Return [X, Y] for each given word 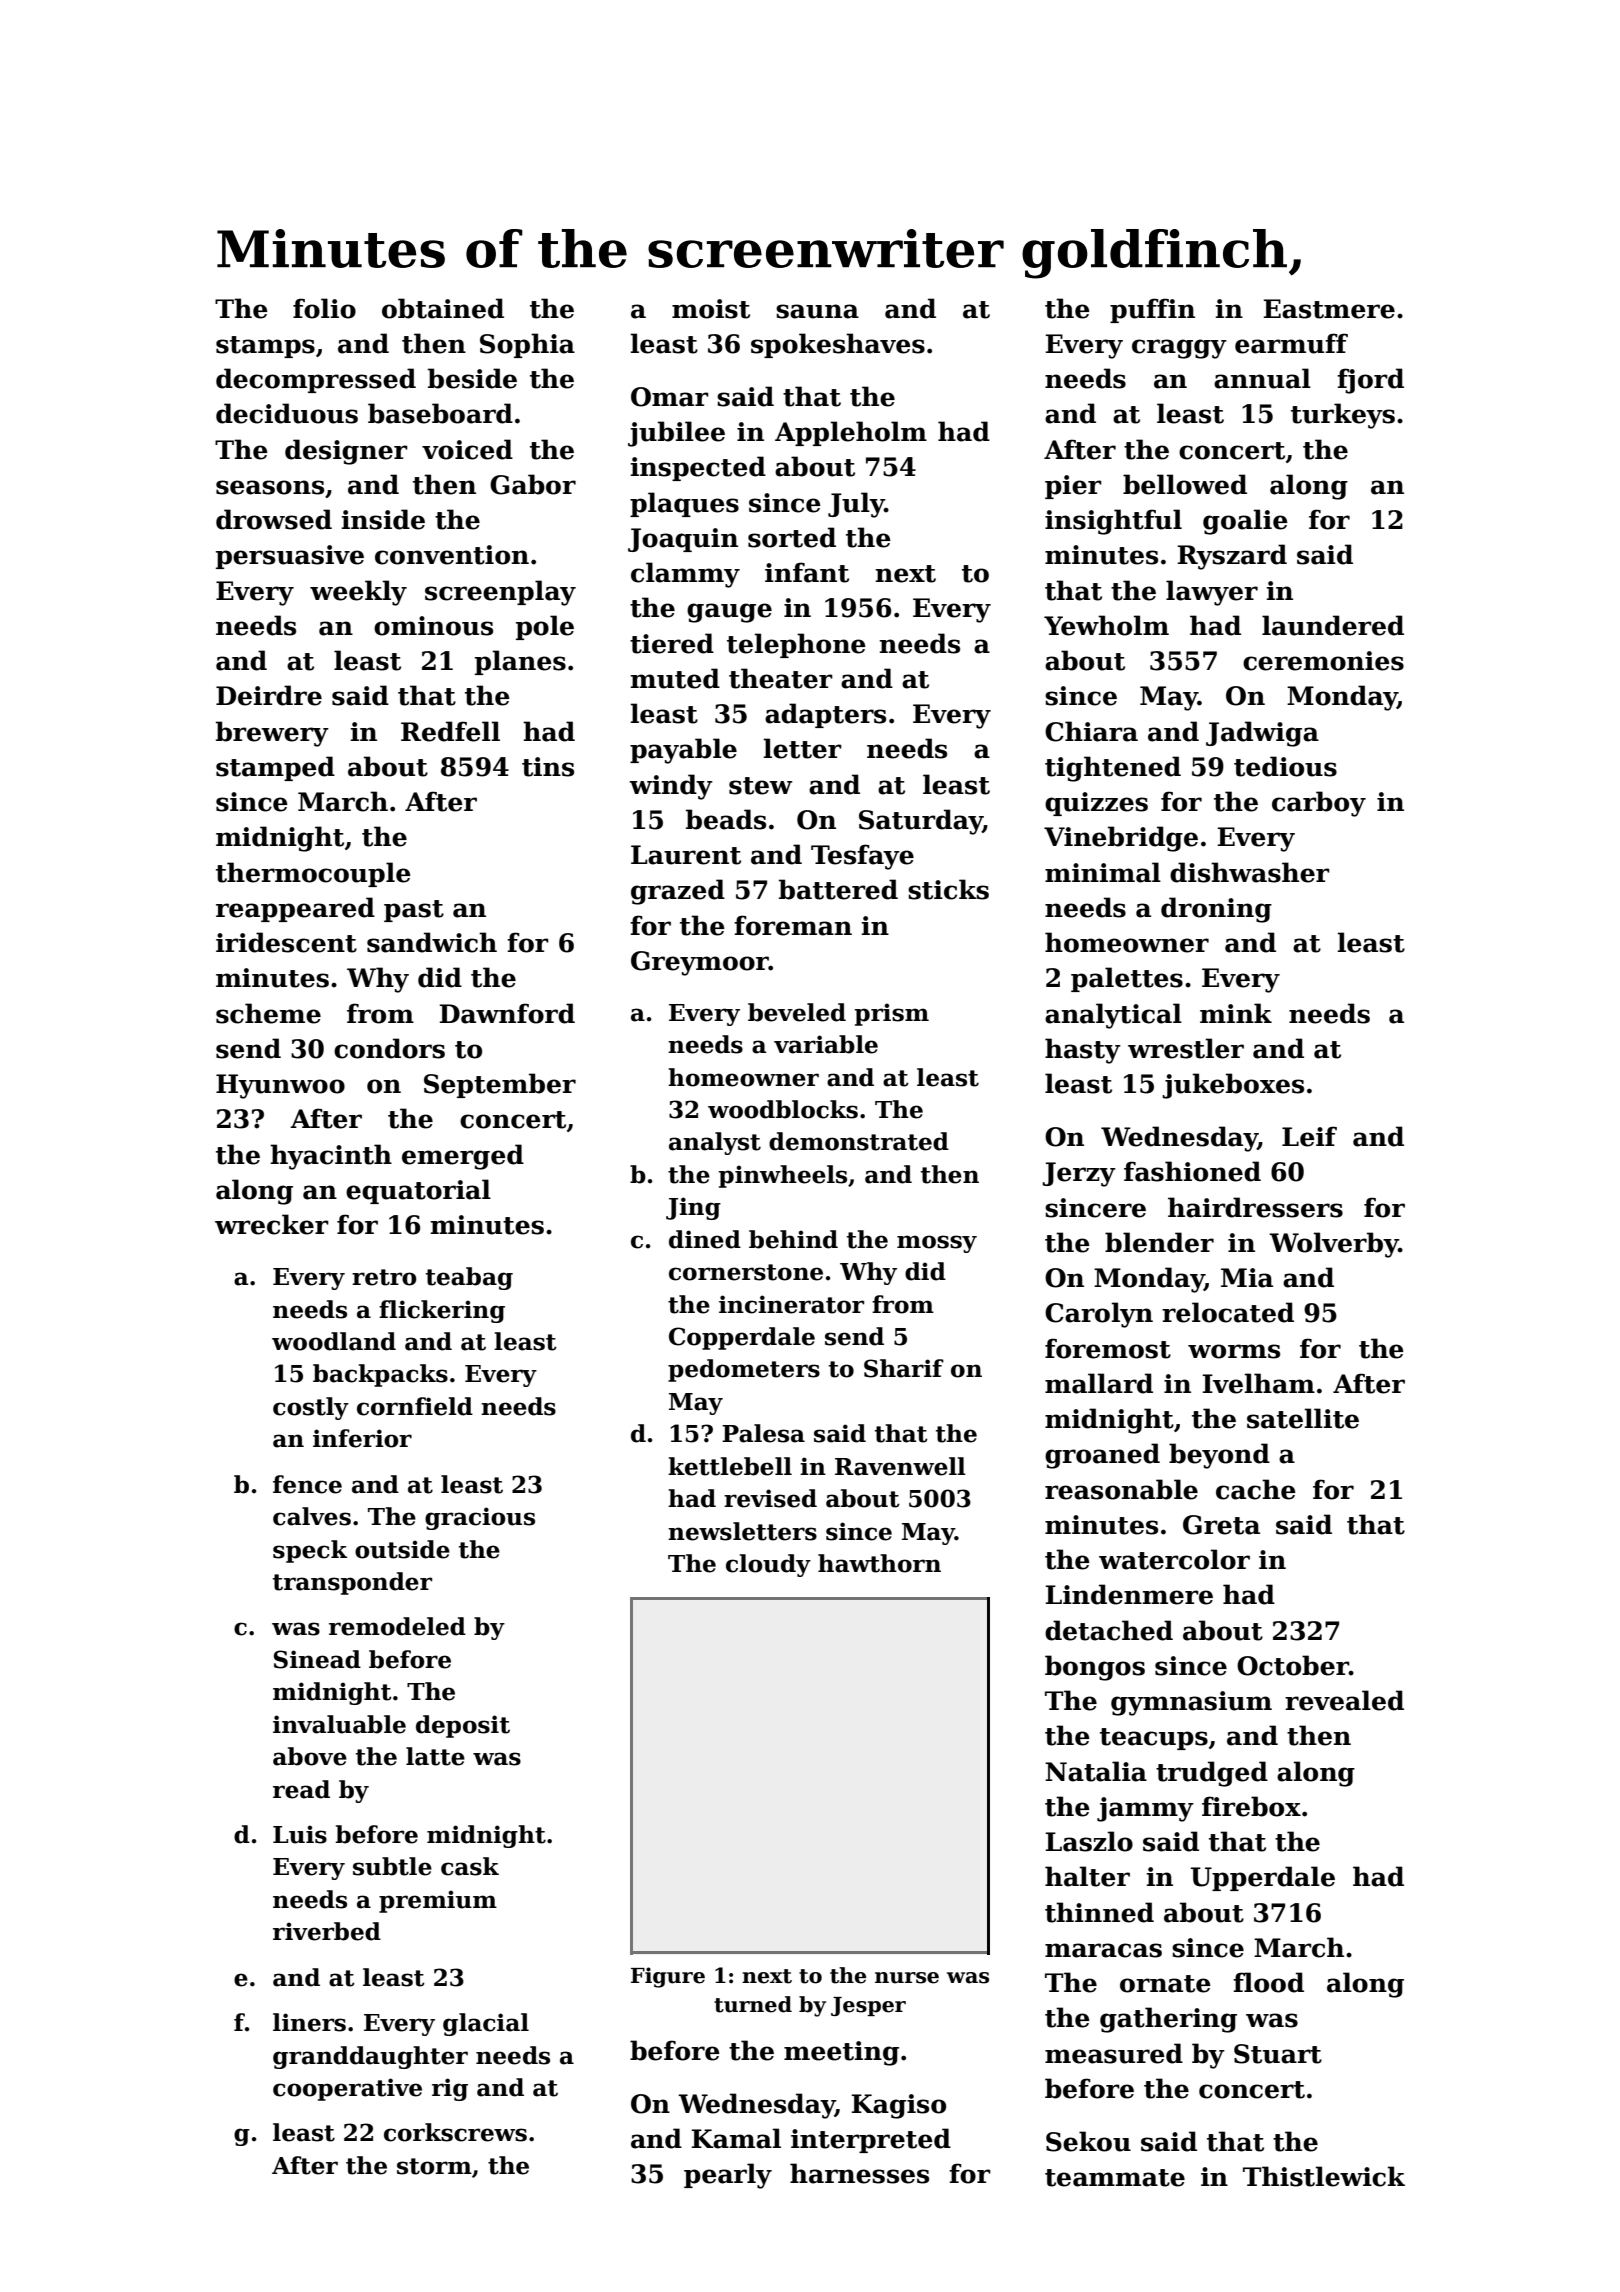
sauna [817, 311]
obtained [443, 308]
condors [389, 1048]
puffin [1152, 310]
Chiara [1091, 731]
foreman [793, 925]
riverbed [327, 1931]
